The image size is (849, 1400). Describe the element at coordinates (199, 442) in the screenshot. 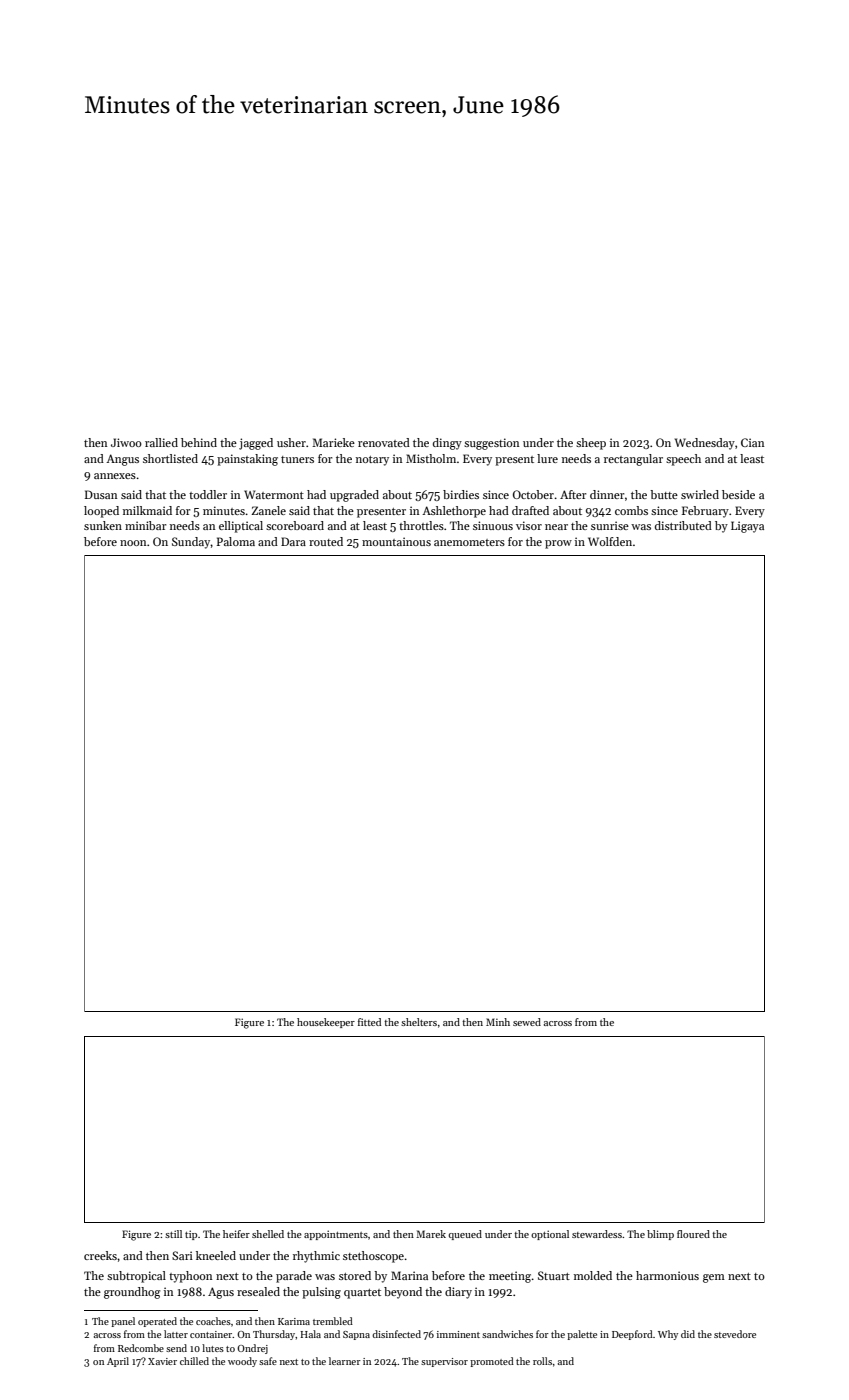

I see `behind` at that location.
